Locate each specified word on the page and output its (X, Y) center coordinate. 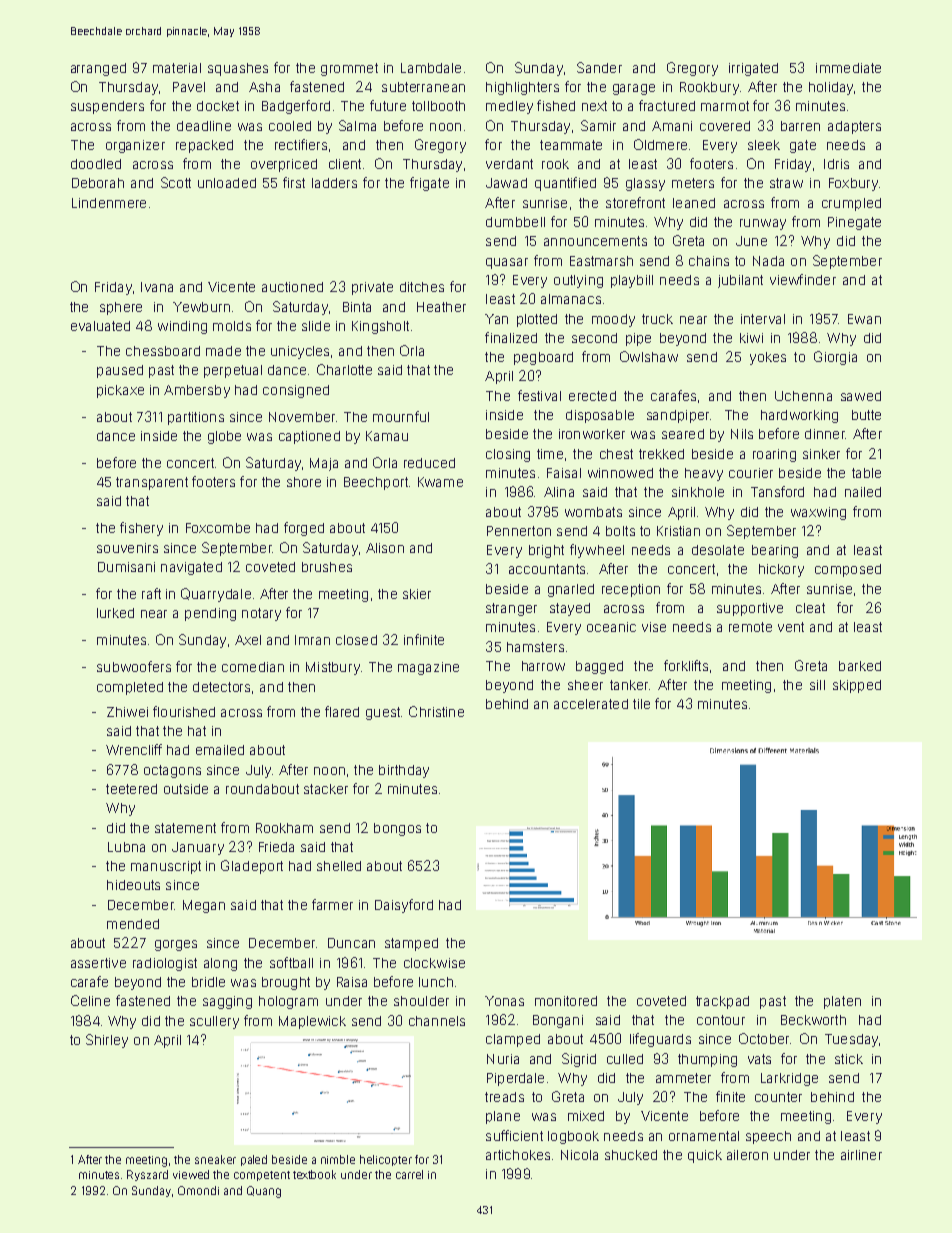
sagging (227, 1002)
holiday (831, 88)
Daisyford (404, 906)
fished (556, 105)
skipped (857, 686)
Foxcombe (218, 528)
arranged (98, 69)
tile (641, 704)
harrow (543, 666)
